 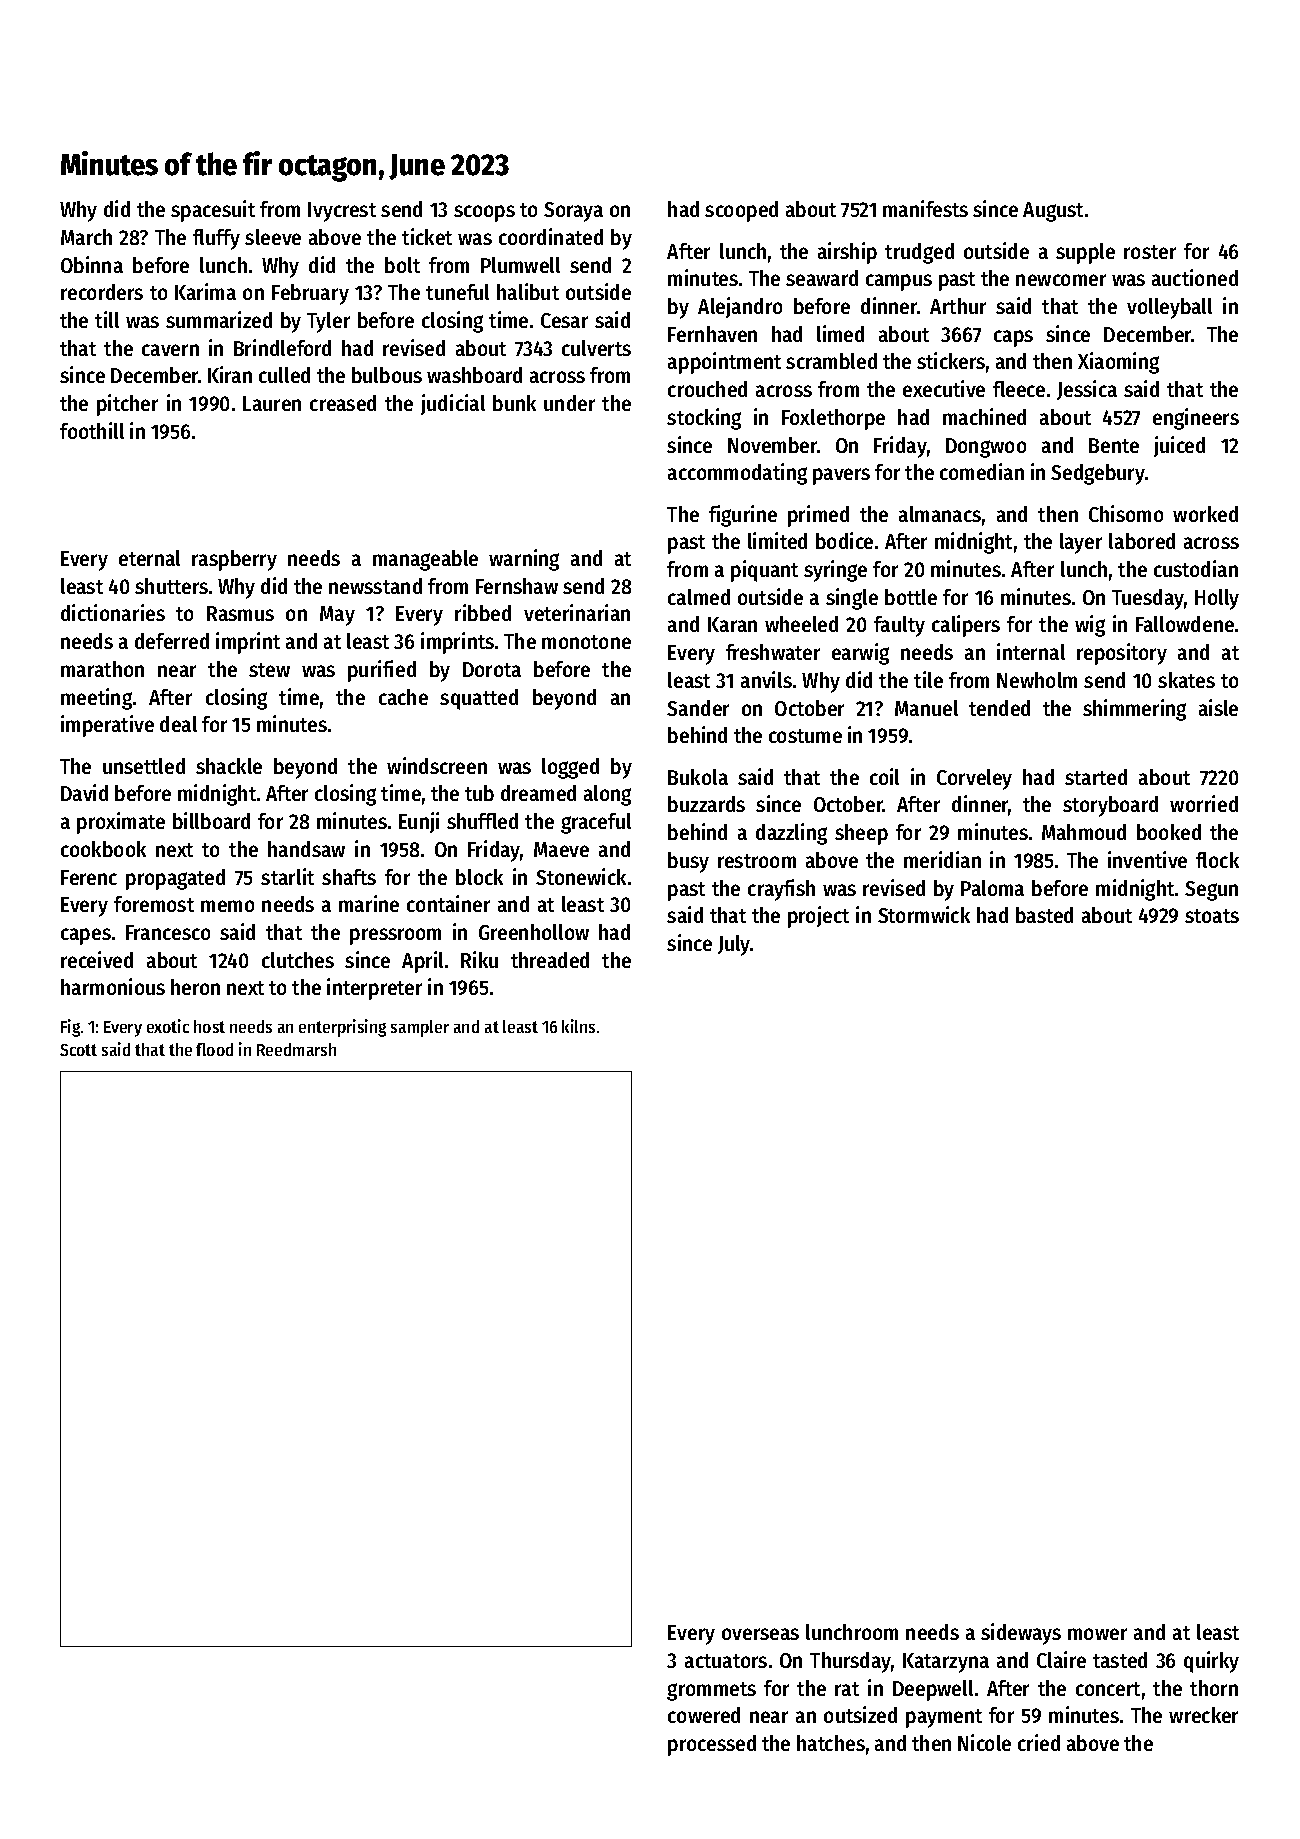 What do you see at coordinates (924, 914) in the screenshot?
I see `Stormwick` at bounding box center [924, 914].
